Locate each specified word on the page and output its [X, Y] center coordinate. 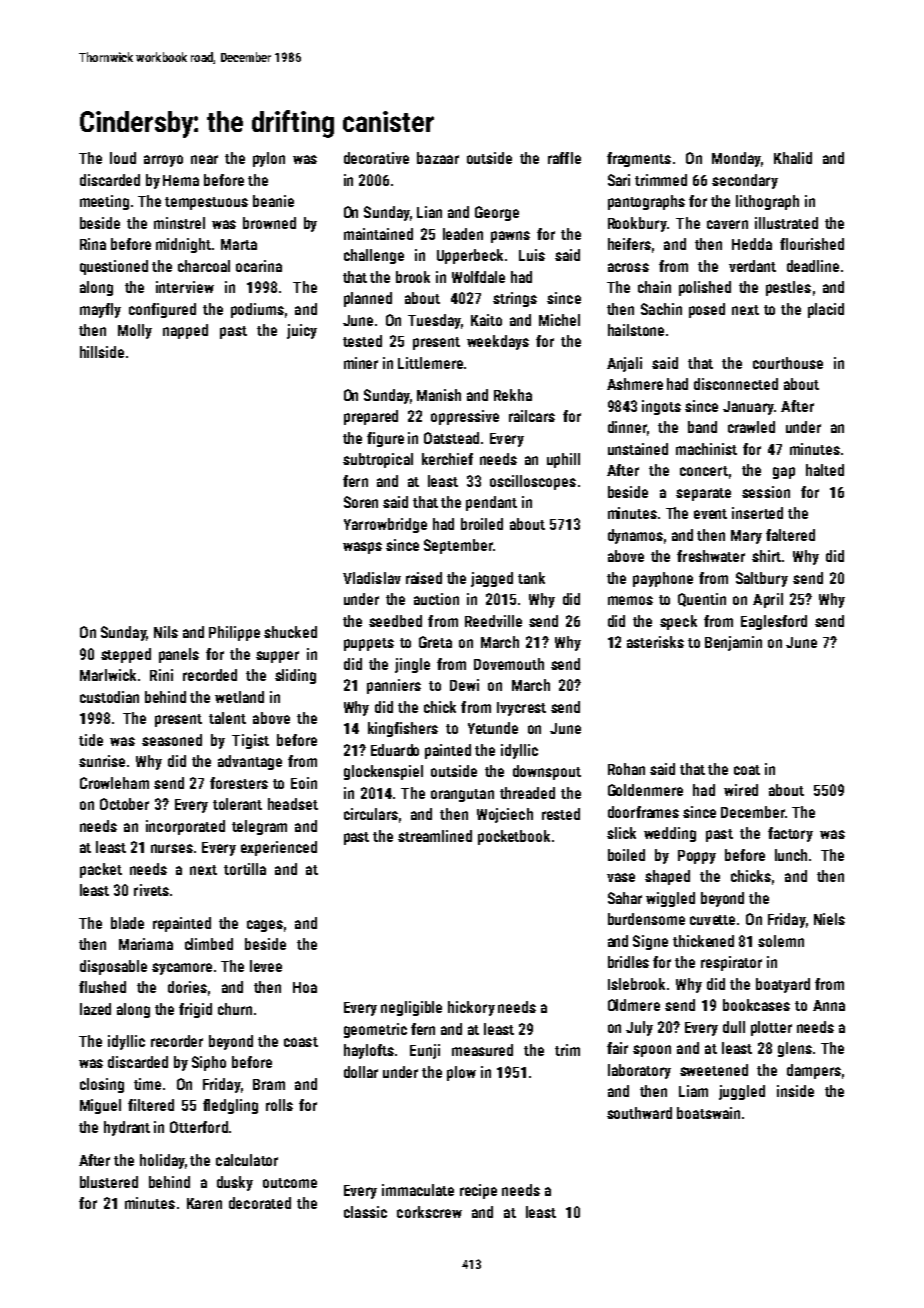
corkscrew [429, 1212]
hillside [102, 352]
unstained [638, 449]
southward [639, 1113]
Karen [204, 1203]
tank [531, 578]
